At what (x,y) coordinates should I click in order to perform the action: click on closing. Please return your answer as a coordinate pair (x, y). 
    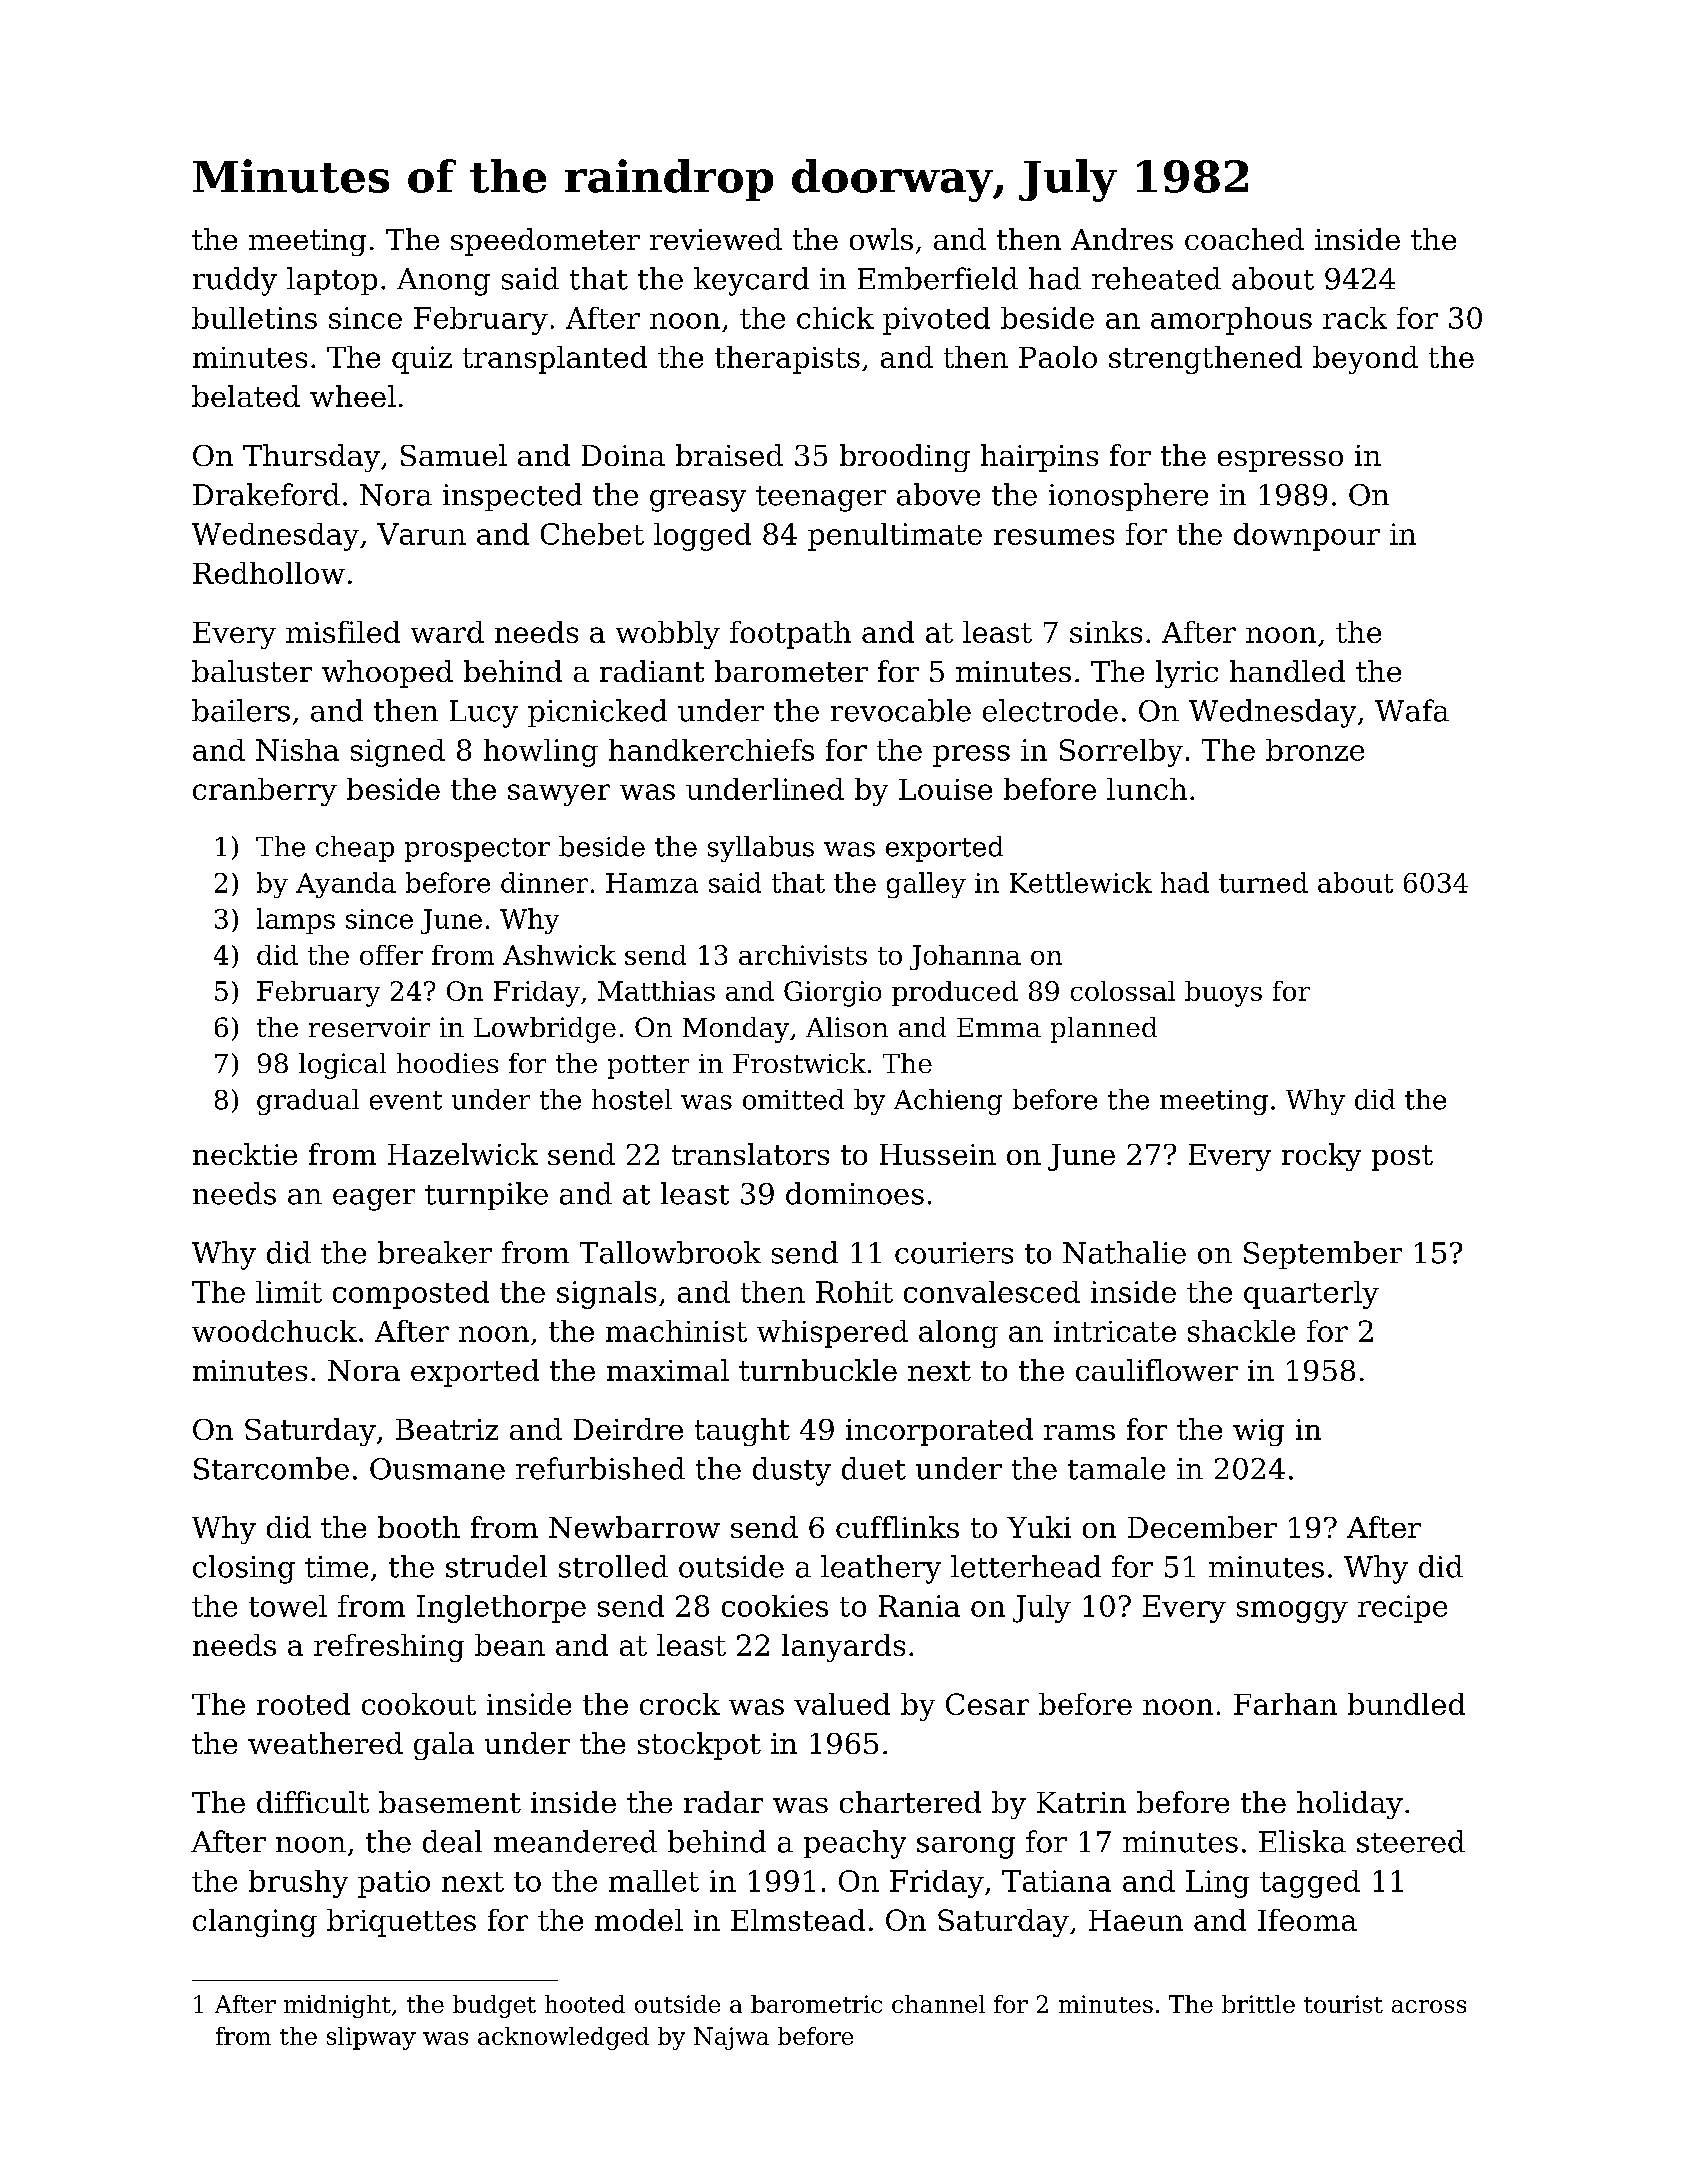
    Looking at the image, I should click on (244, 1569).
